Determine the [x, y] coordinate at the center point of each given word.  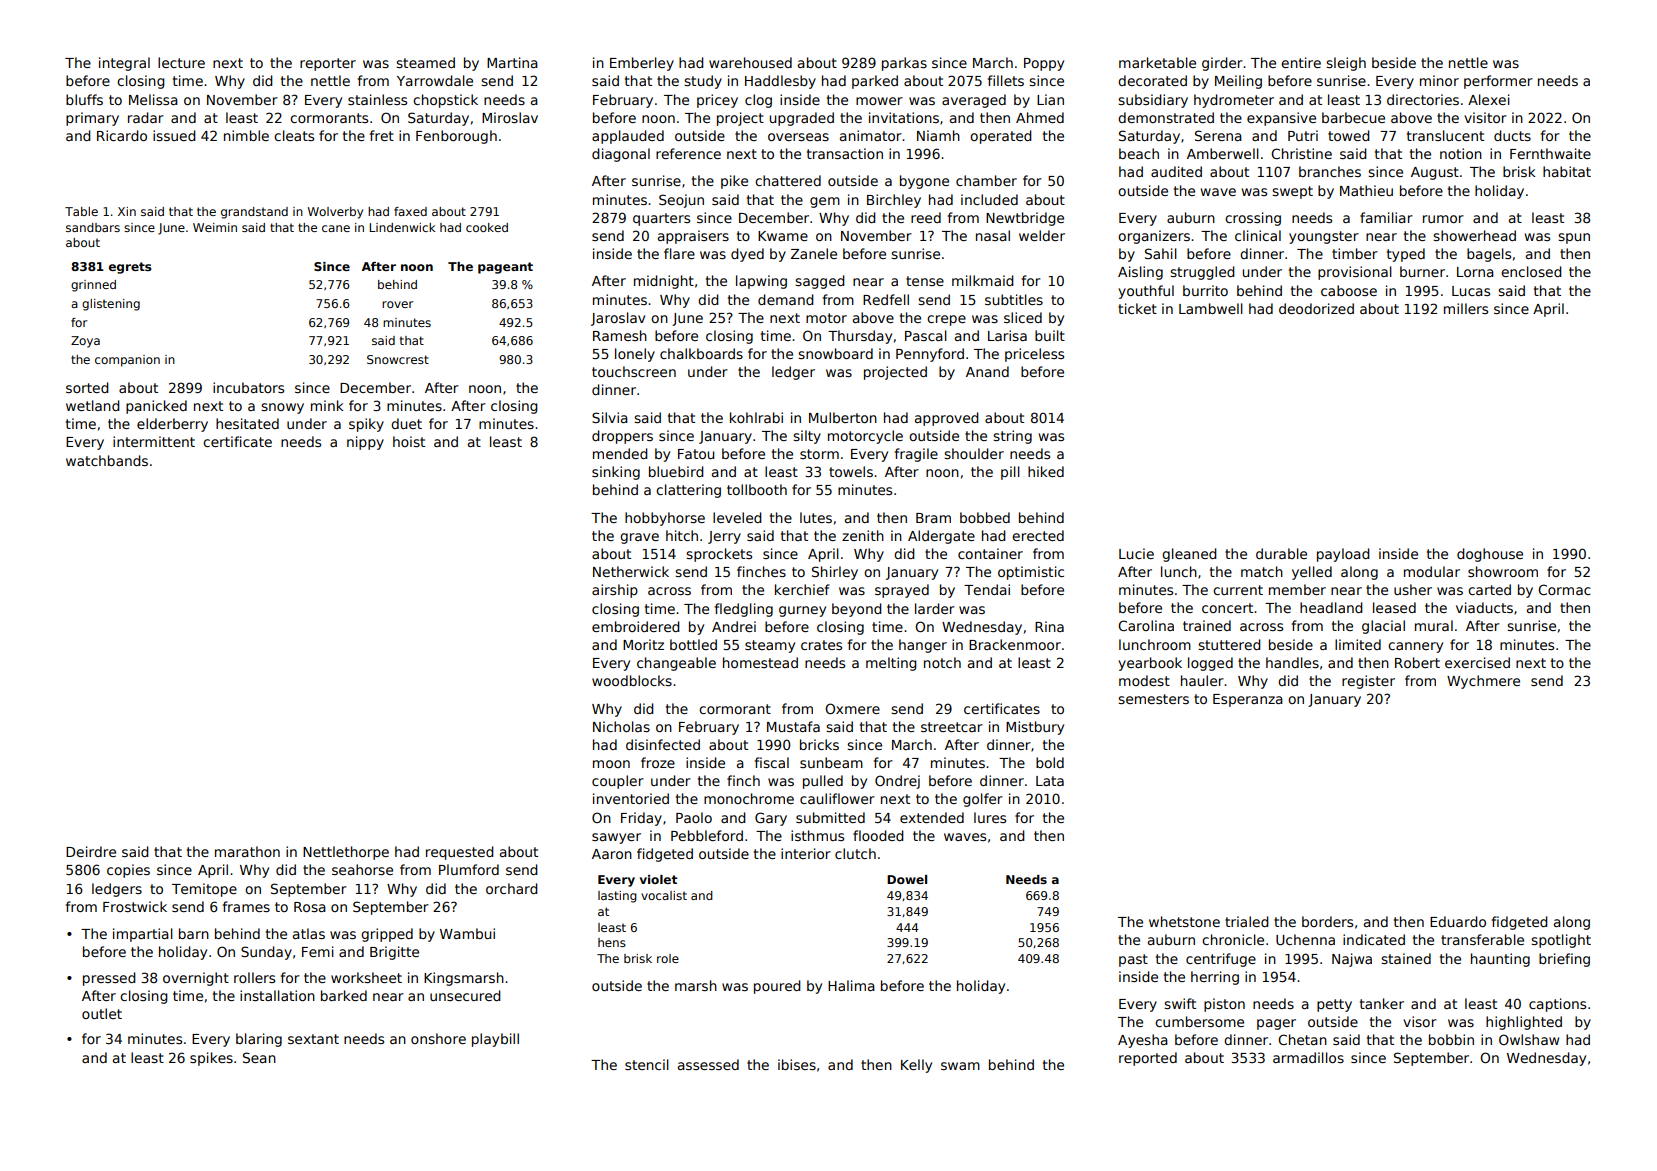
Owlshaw [1529, 1039]
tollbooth [757, 489]
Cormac [1564, 589]
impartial [143, 935]
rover [397, 304]
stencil [647, 1064]
